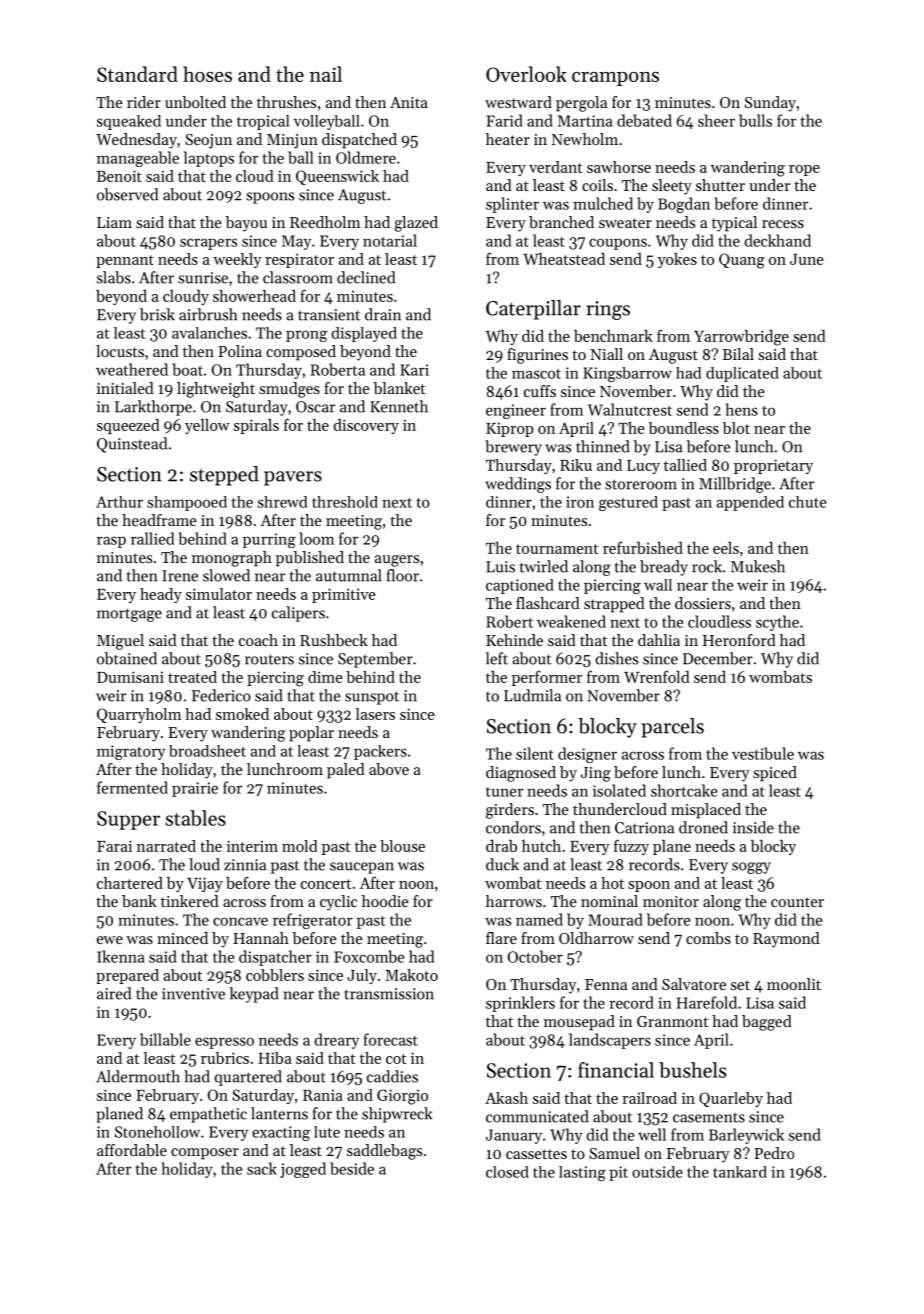 Image resolution: width=924 pixels, height=1314 pixels. Describe the element at coordinates (127, 194) in the document. I see `observed` at that location.
